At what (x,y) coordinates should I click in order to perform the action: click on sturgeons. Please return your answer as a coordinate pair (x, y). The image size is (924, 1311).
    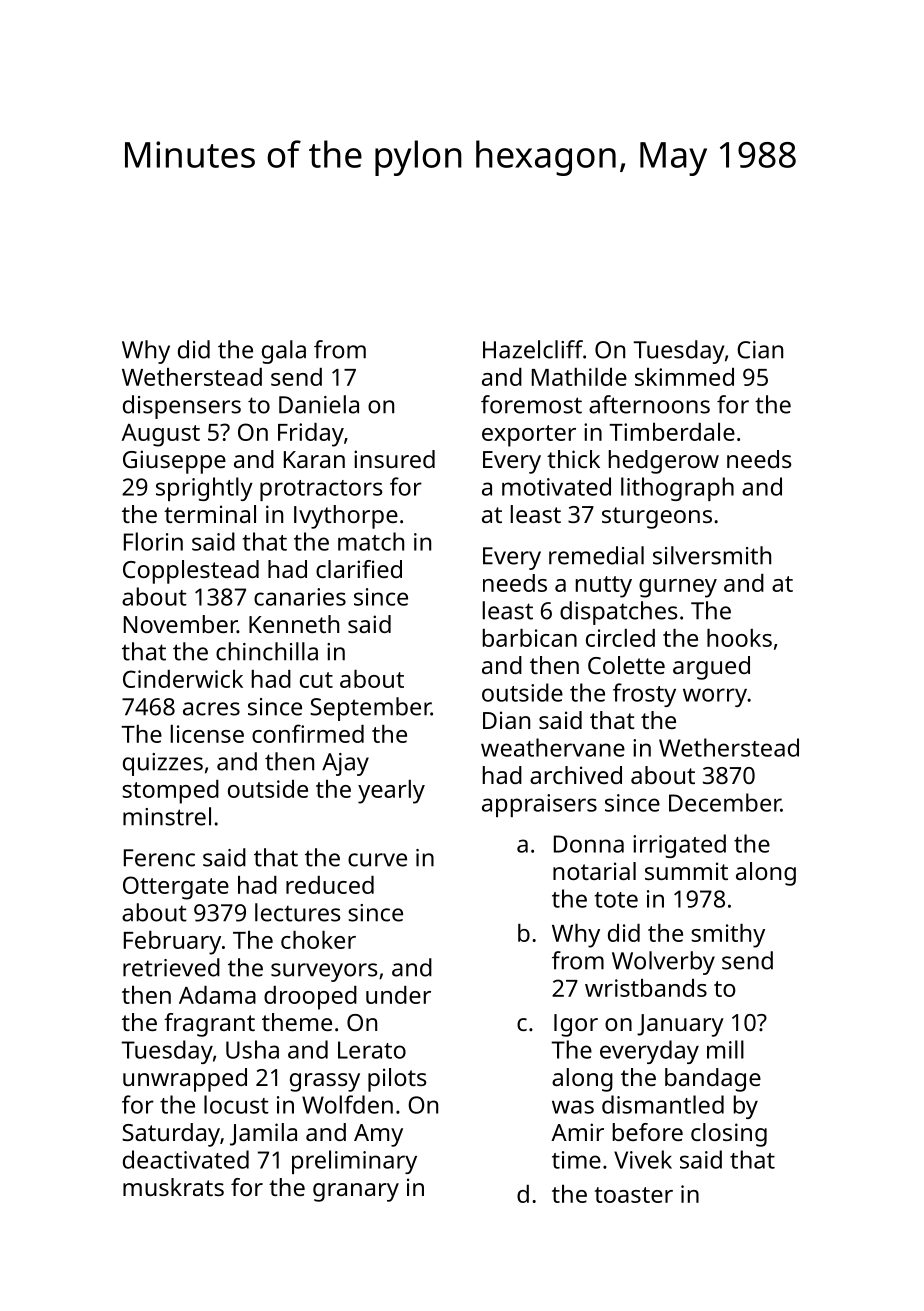
    Looking at the image, I should click on (657, 518).
